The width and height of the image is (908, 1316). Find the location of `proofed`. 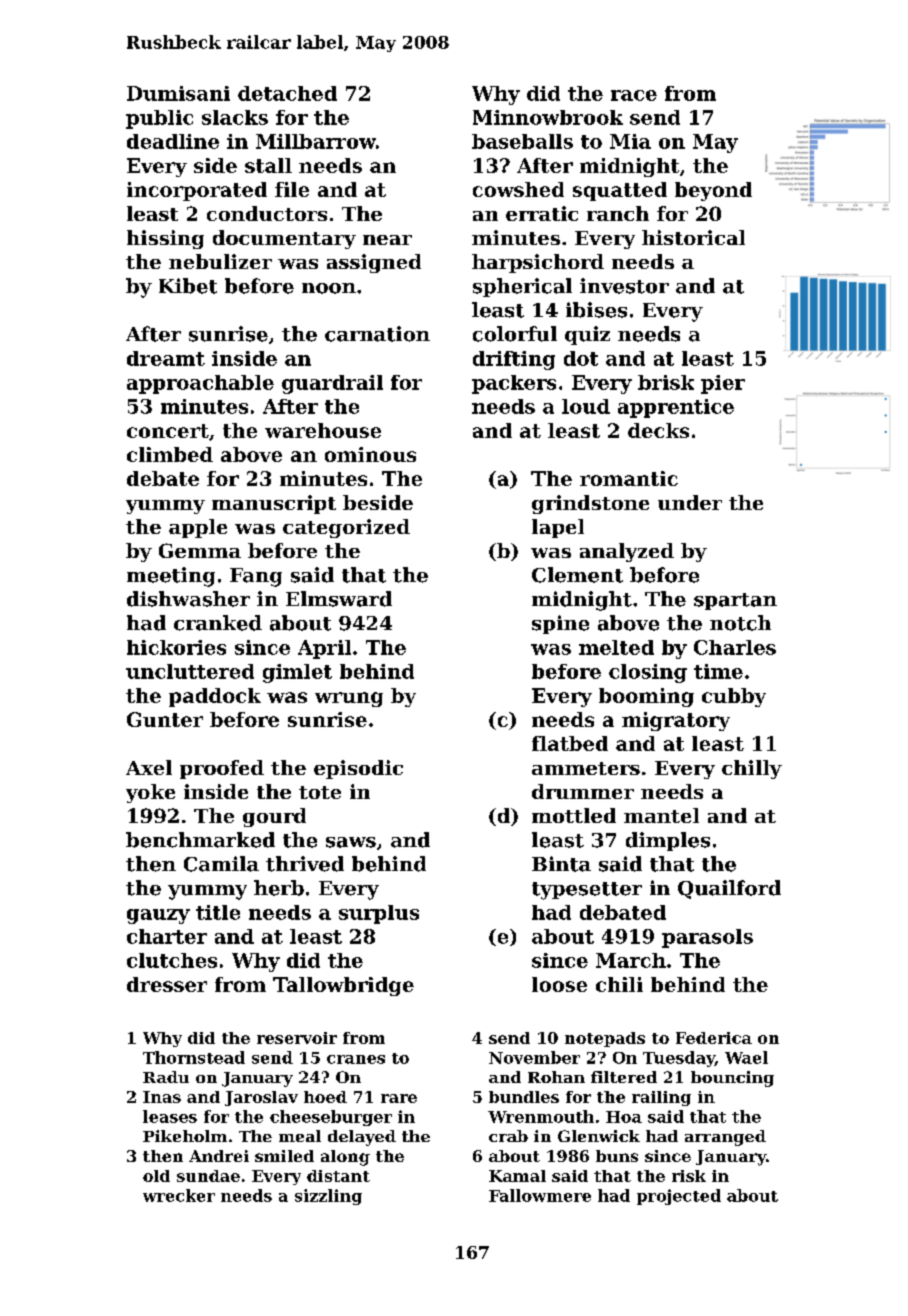

proofed is located at coordinates (222, 769).
